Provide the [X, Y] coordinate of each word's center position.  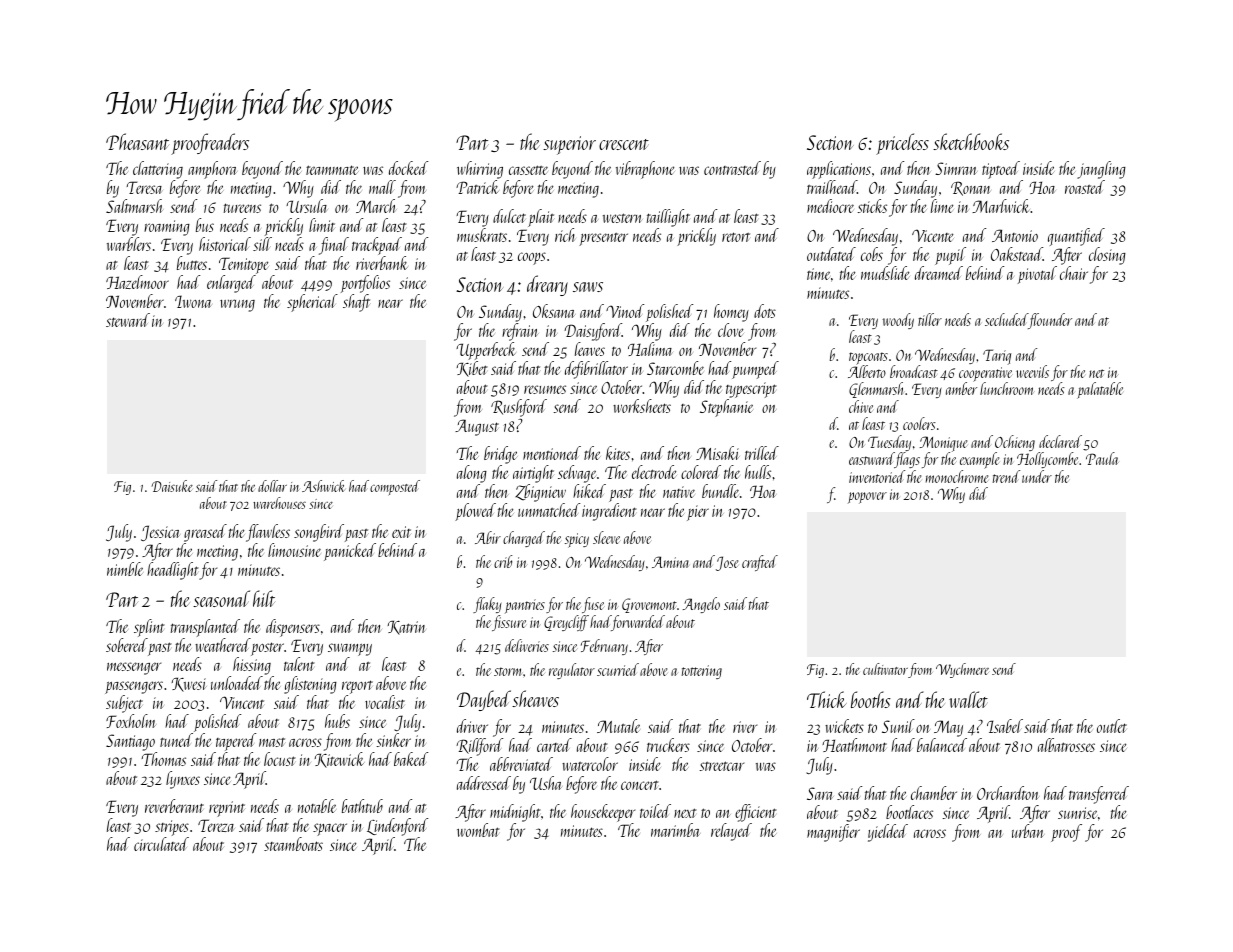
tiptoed [1002, 171]
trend [1006, 476]
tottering [702, 672]
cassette [528, 170]
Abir [488, 537]
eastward [872, 460]
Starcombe [675, 368]
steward [128, 320]
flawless [268, 533]
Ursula [307, 206]
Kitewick [340, 760]
